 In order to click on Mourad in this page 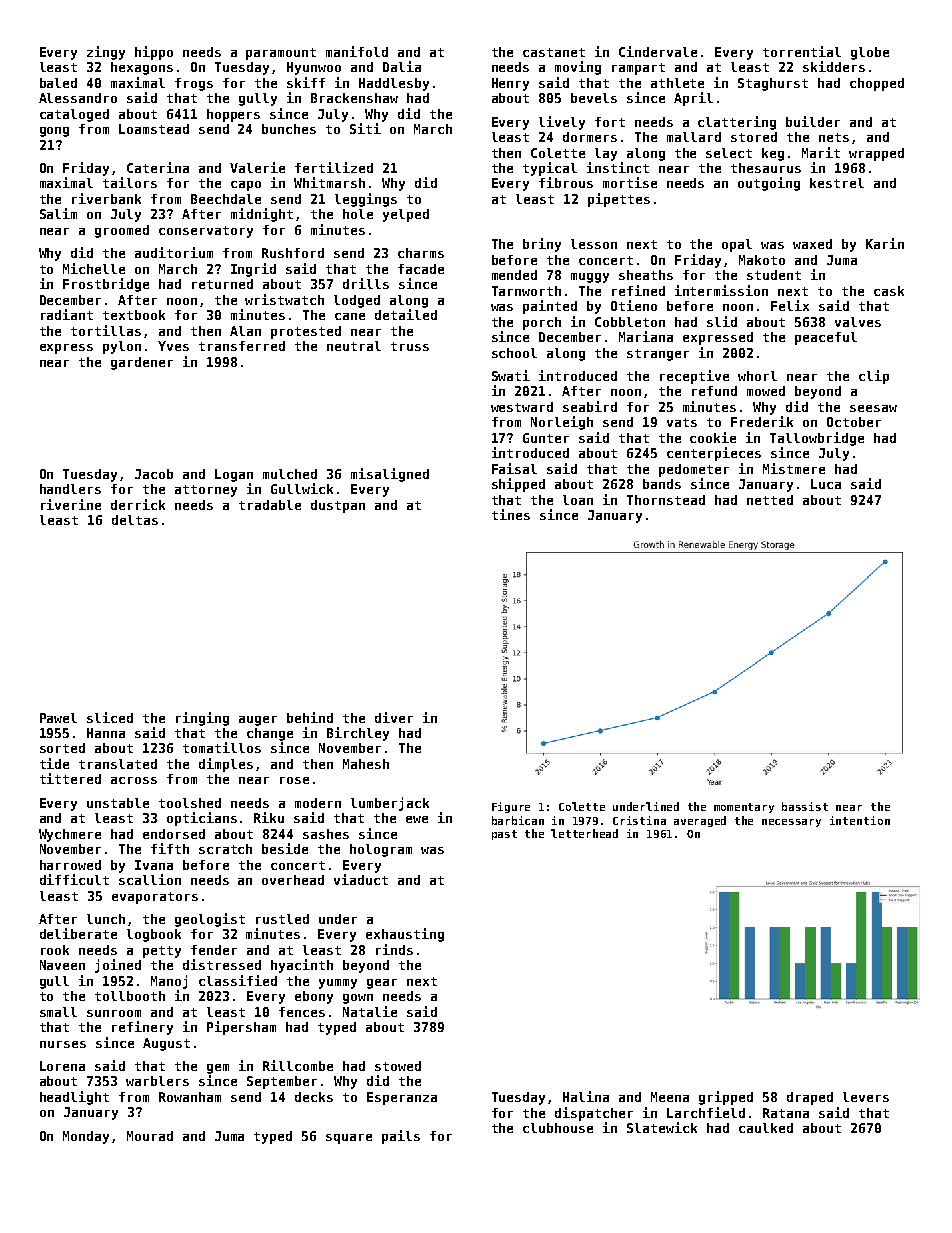, I will do `click(150, 1136)`.
